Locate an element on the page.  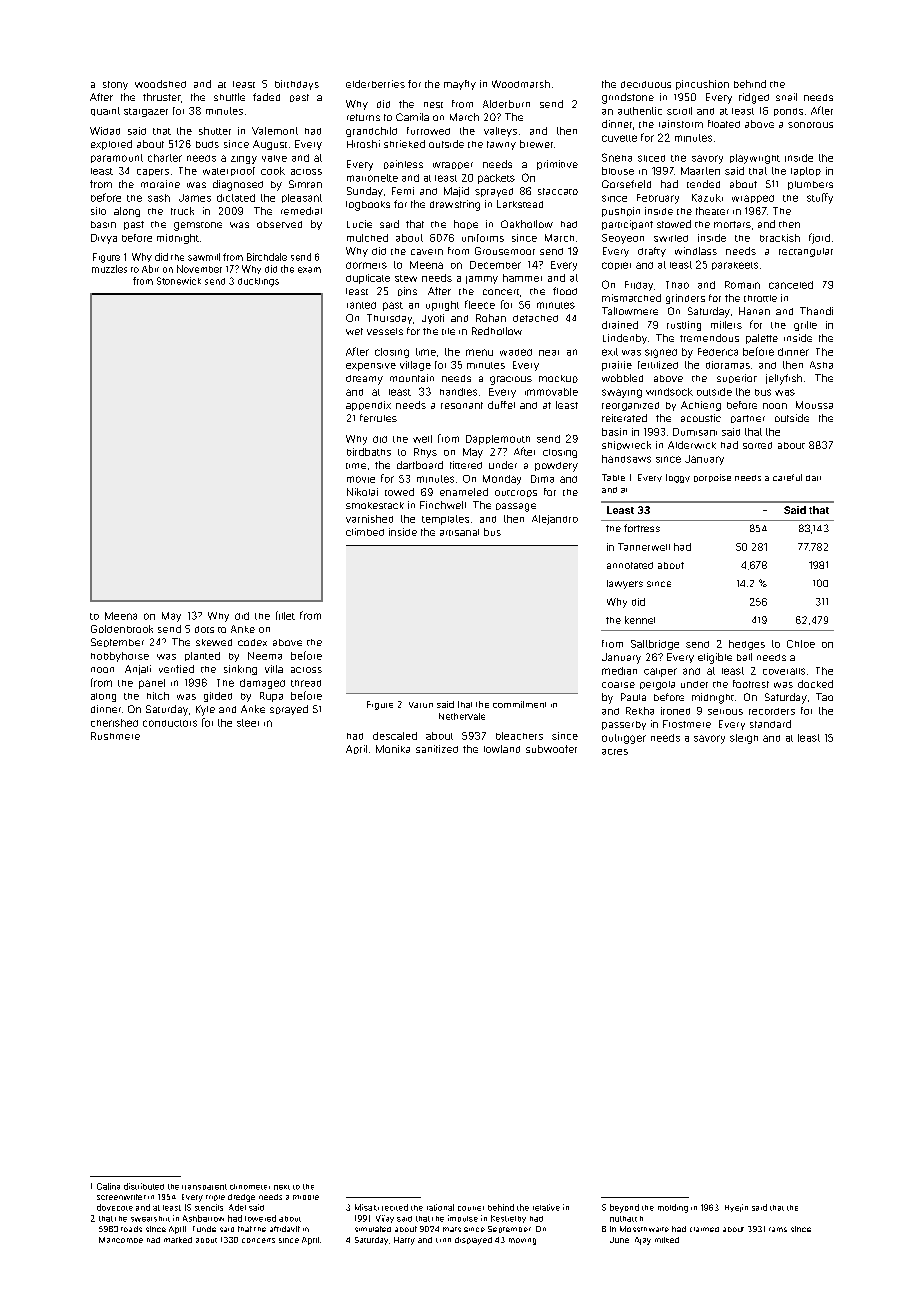
woodshed is located at coordinates (160, 84).
